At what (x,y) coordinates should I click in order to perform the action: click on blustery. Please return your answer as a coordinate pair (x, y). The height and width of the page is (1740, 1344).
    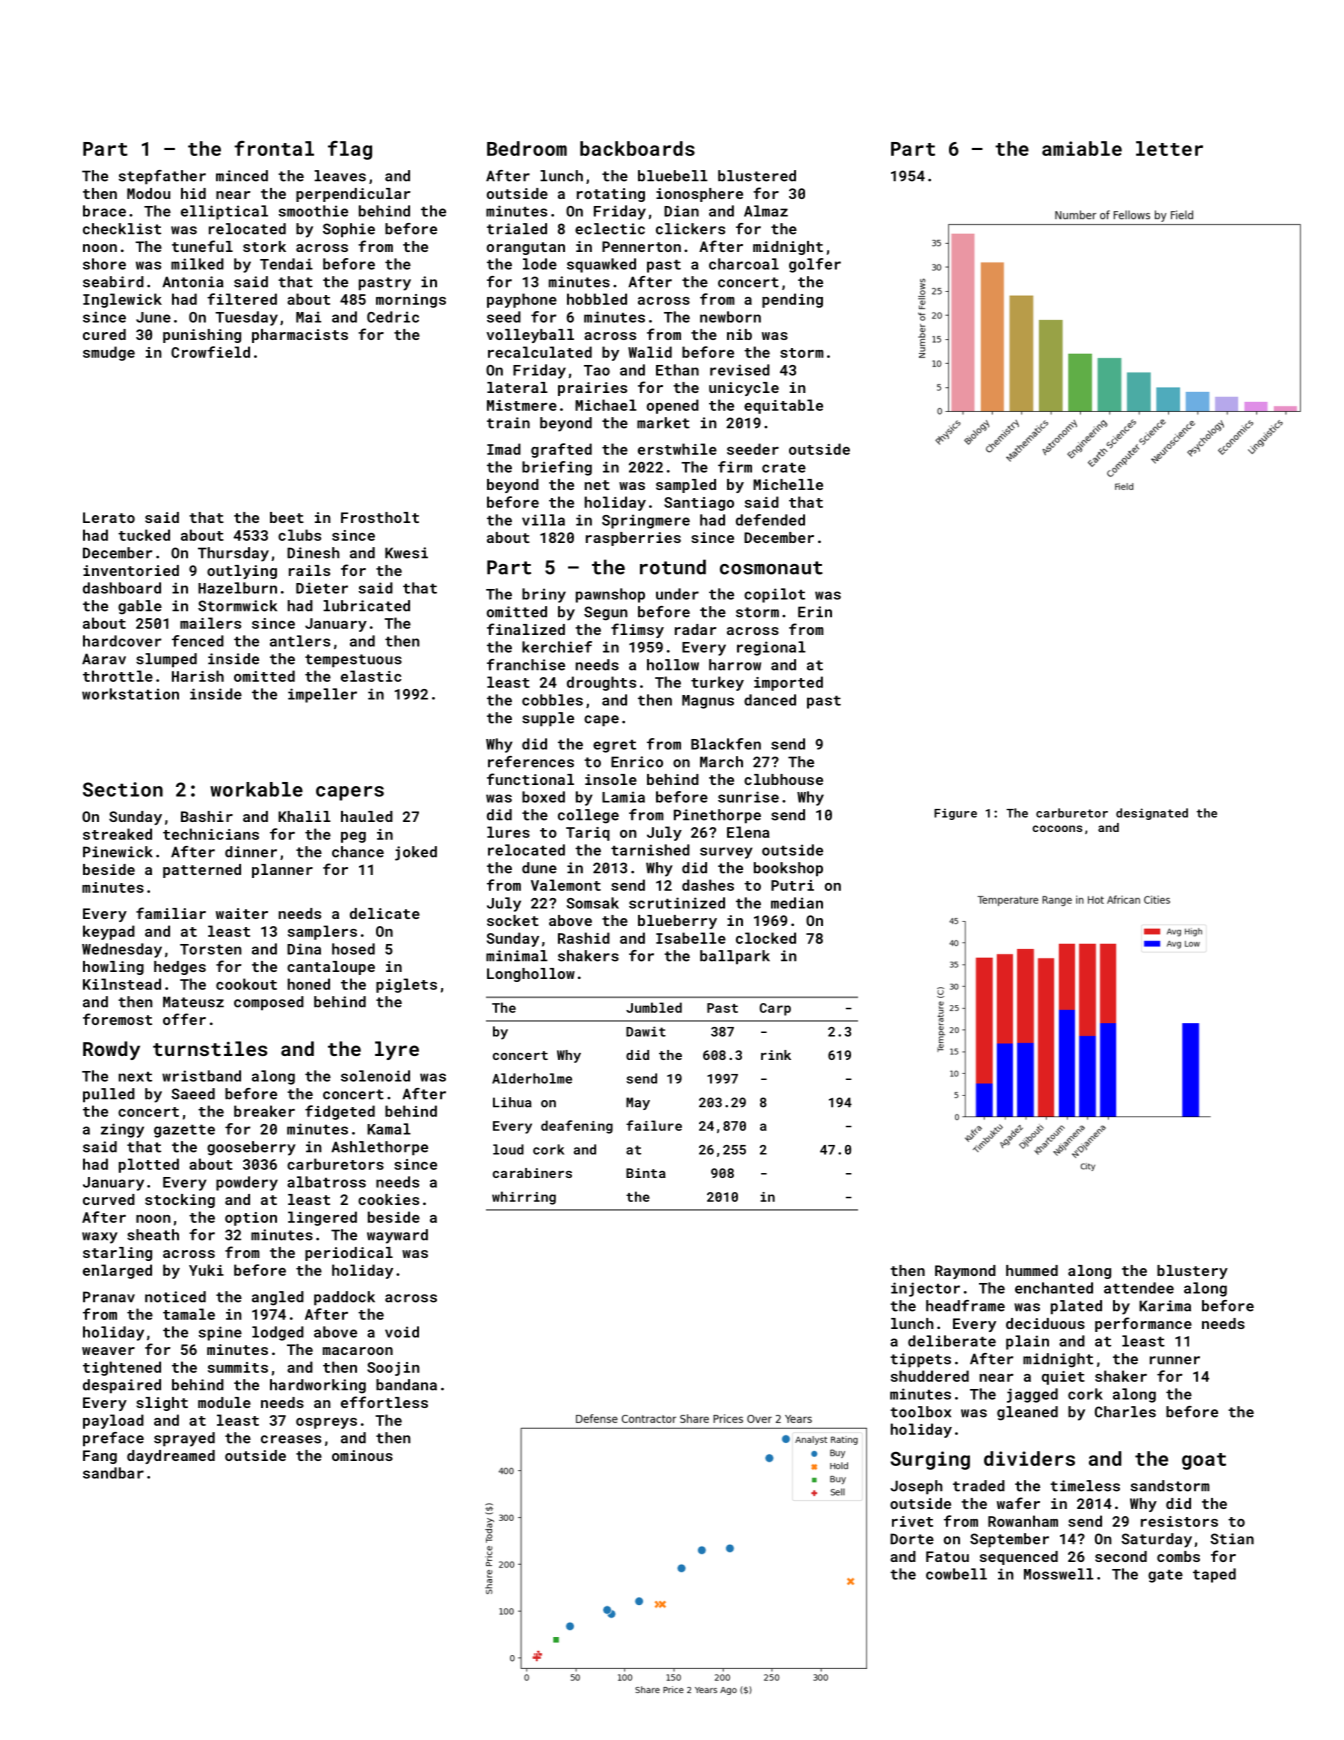
    Looking at the image, I should click on (1192, 1272).
